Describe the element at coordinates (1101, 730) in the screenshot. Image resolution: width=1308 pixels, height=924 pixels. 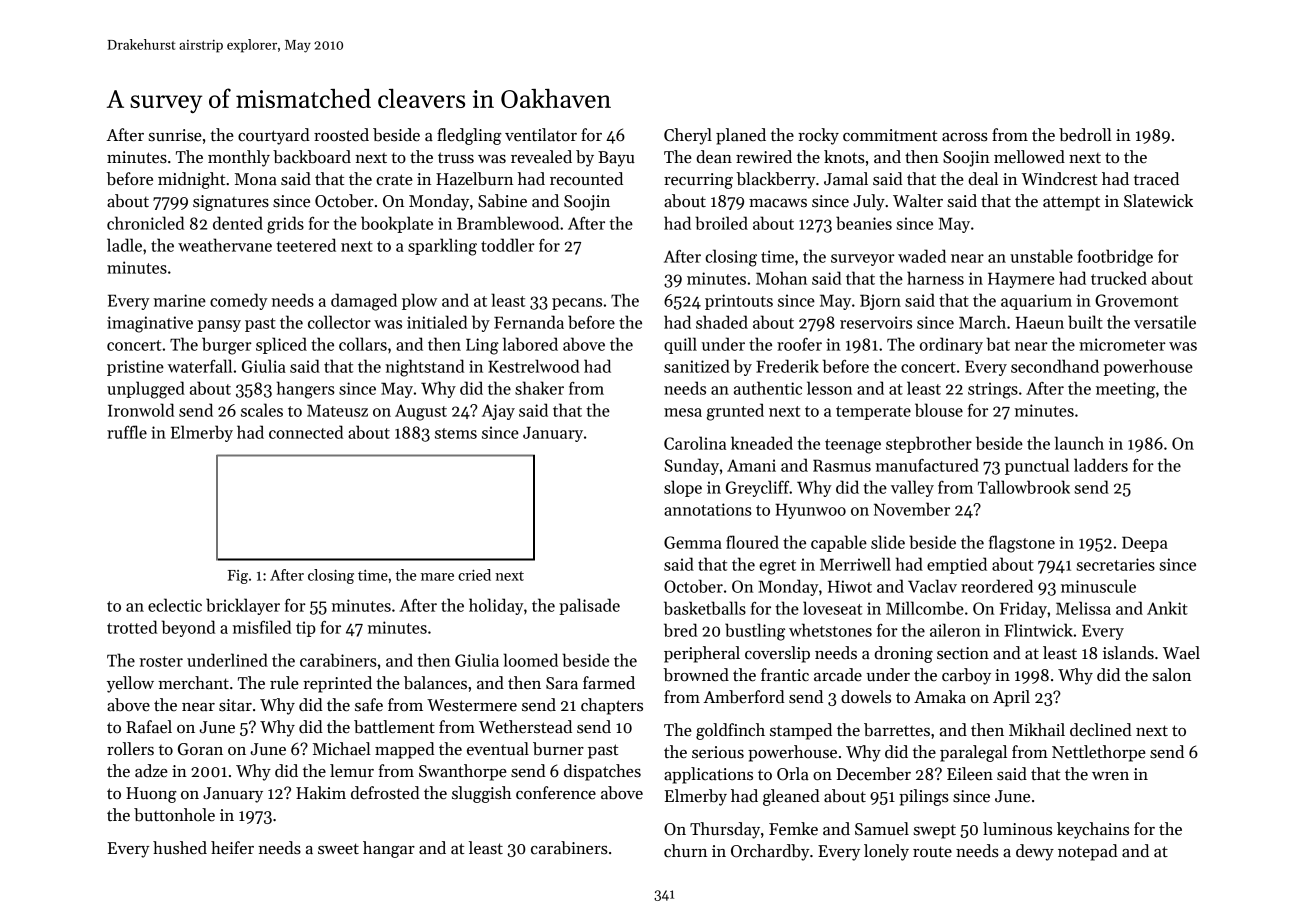
I see `declined` at that location.
